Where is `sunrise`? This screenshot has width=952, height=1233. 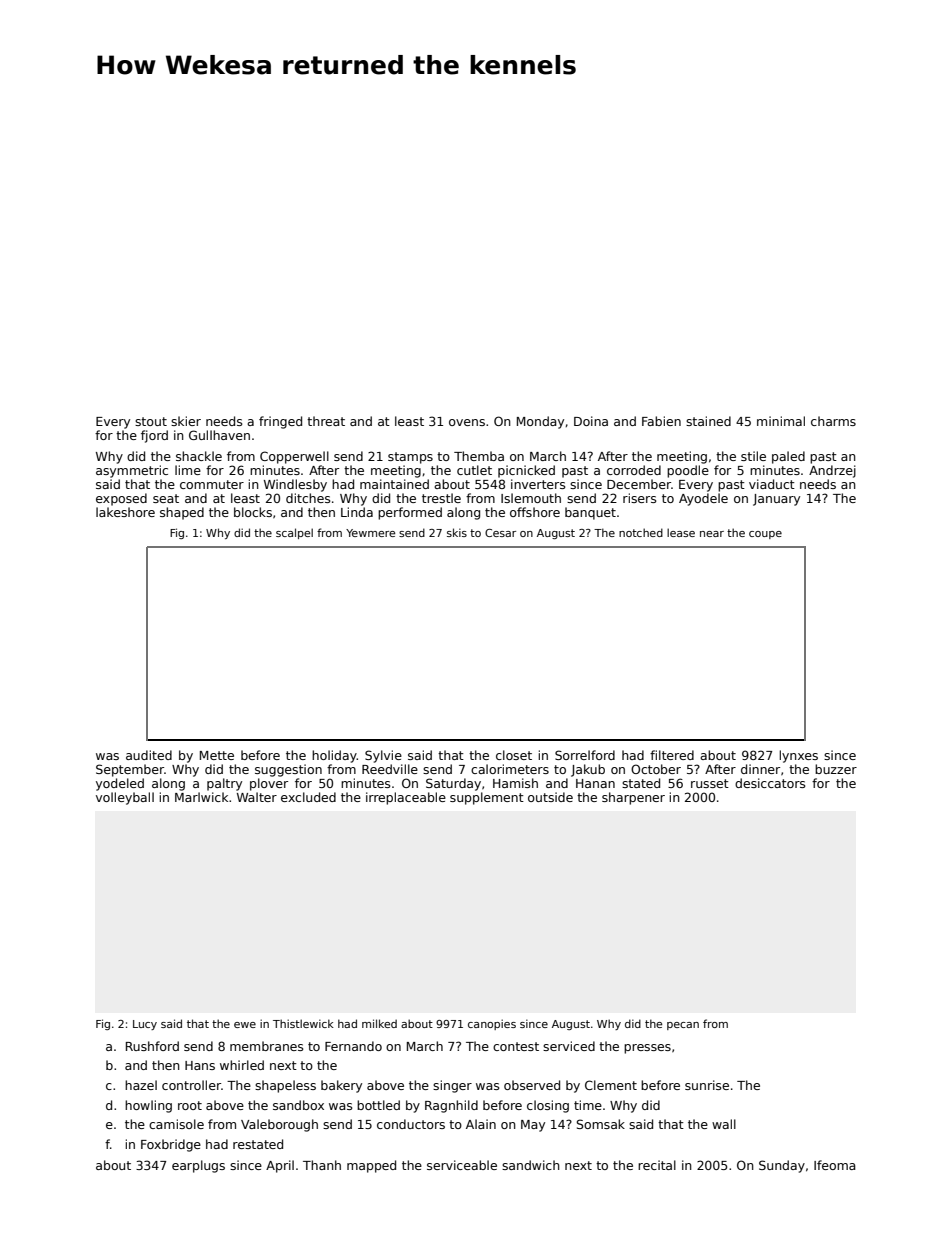 sunrise is located at coordinates (707, 1085).
